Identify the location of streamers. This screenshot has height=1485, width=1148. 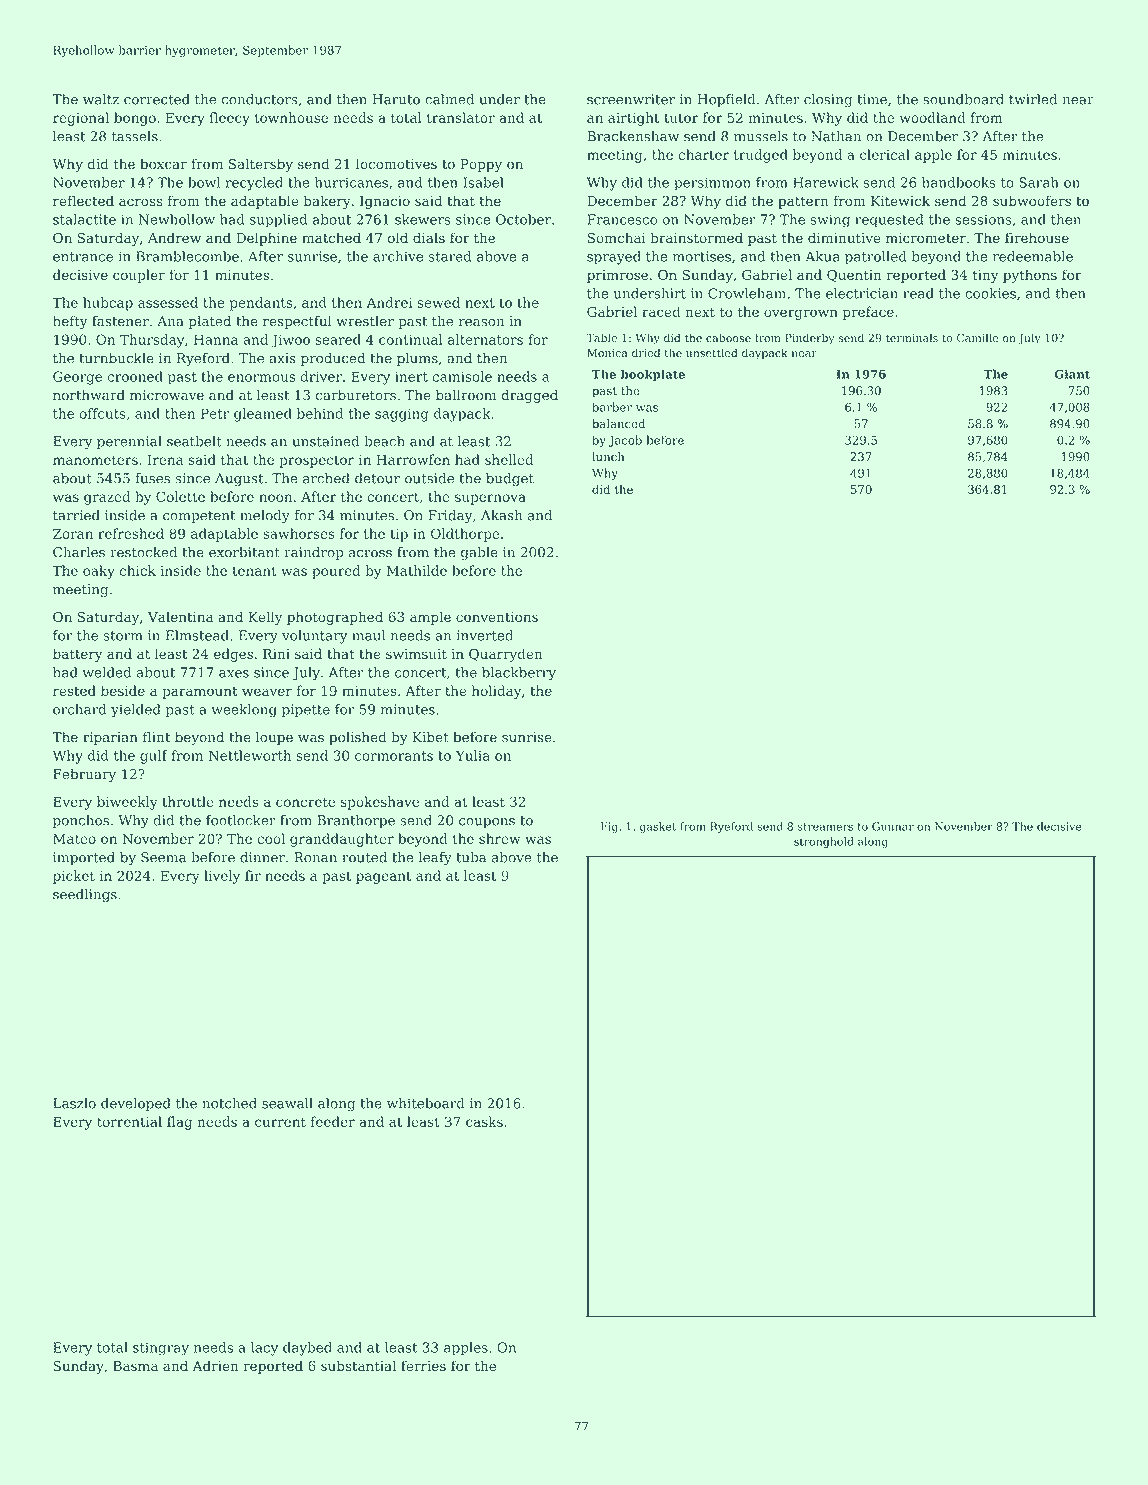
(825, 827).
